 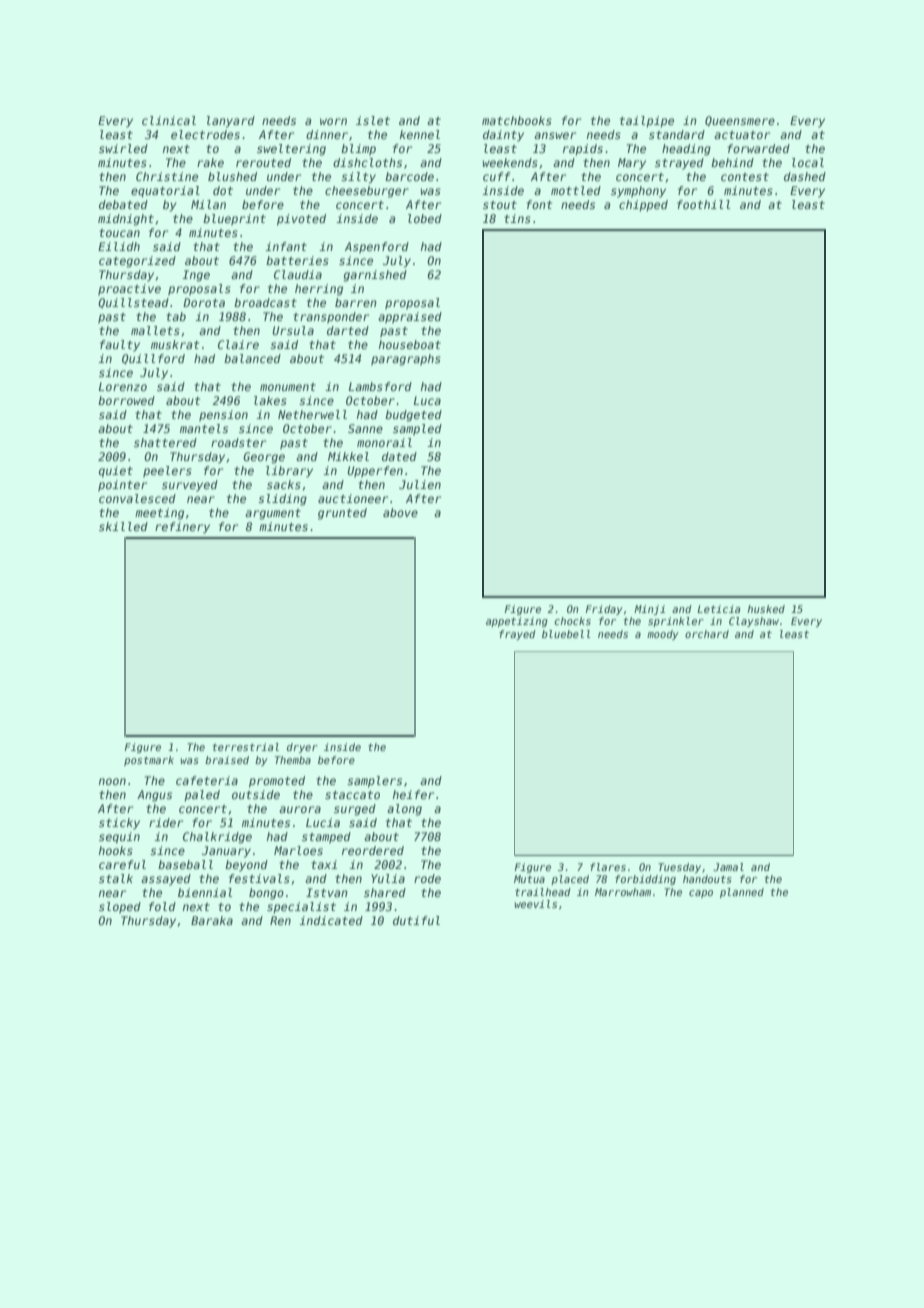 I want to click on Luca, so click(x=427, y=400).
